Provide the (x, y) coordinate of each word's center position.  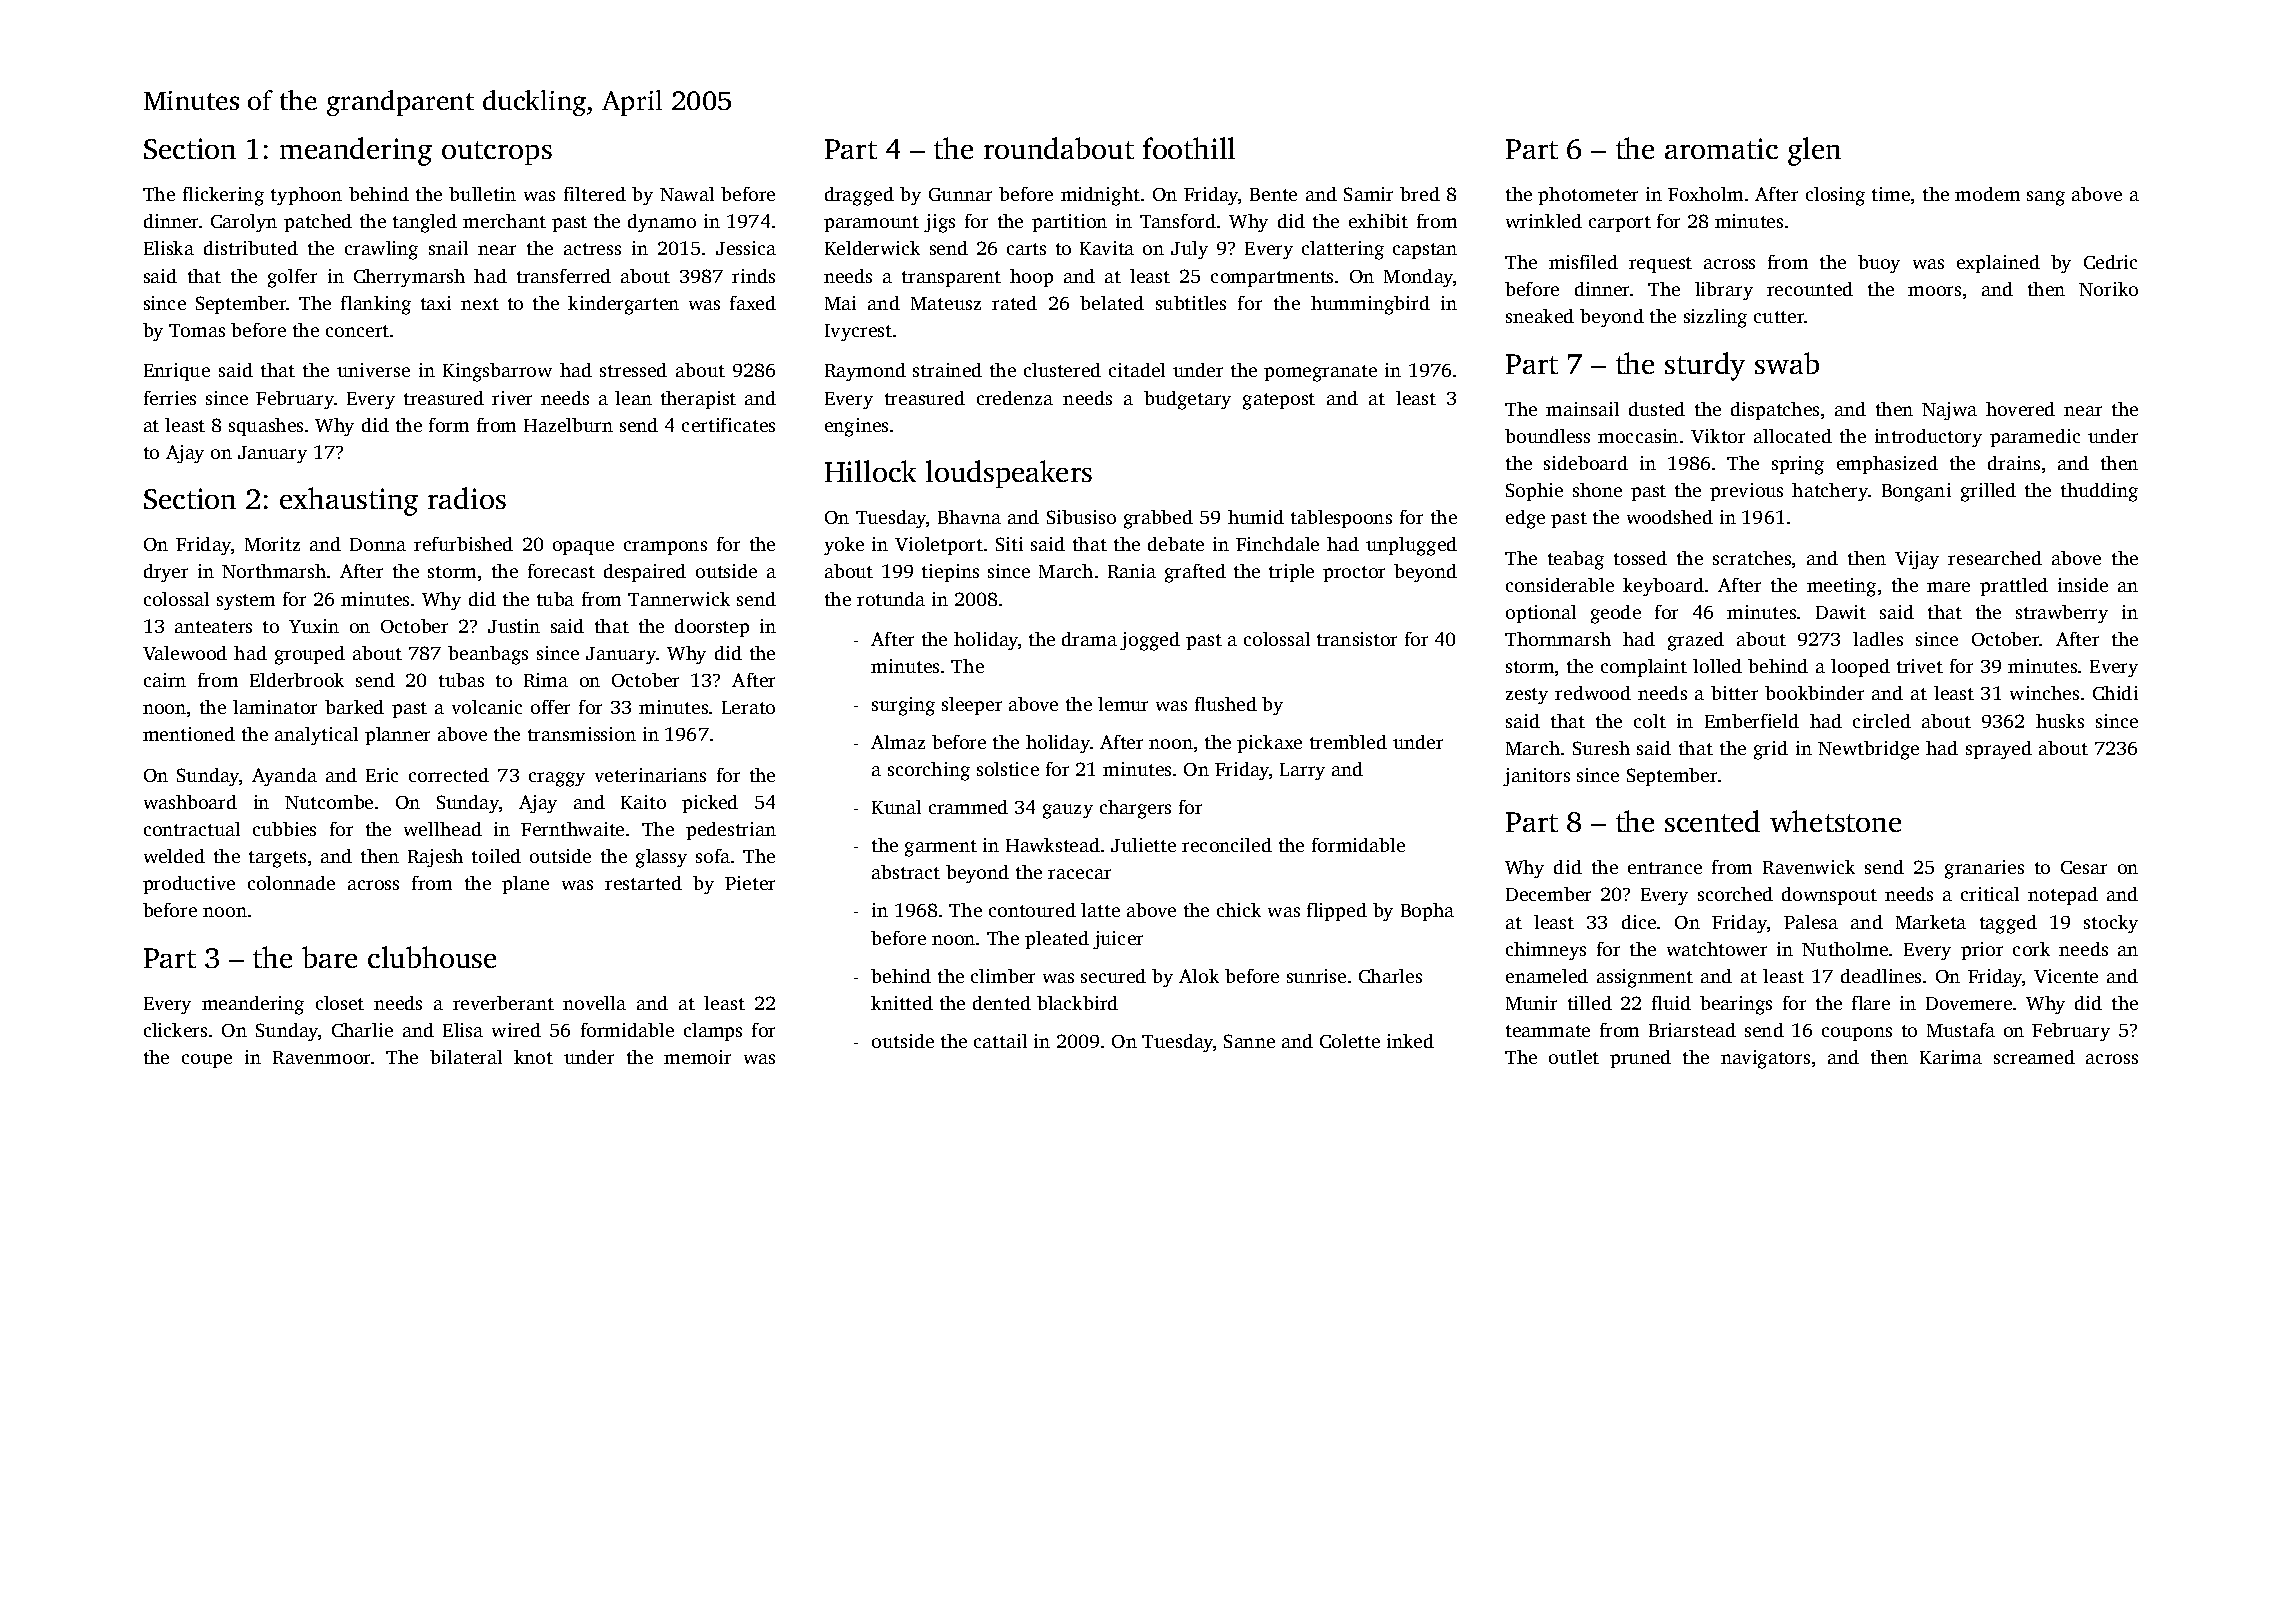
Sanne (1249, 1041)
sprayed (1999, 750)
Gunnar (960, 194)
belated (1112, 303)
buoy (1879, 264)
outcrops (497, 153)
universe (373, 370)
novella (594, 1003)
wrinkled (1544, 221)
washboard (190, 802)
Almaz (898, 742)
